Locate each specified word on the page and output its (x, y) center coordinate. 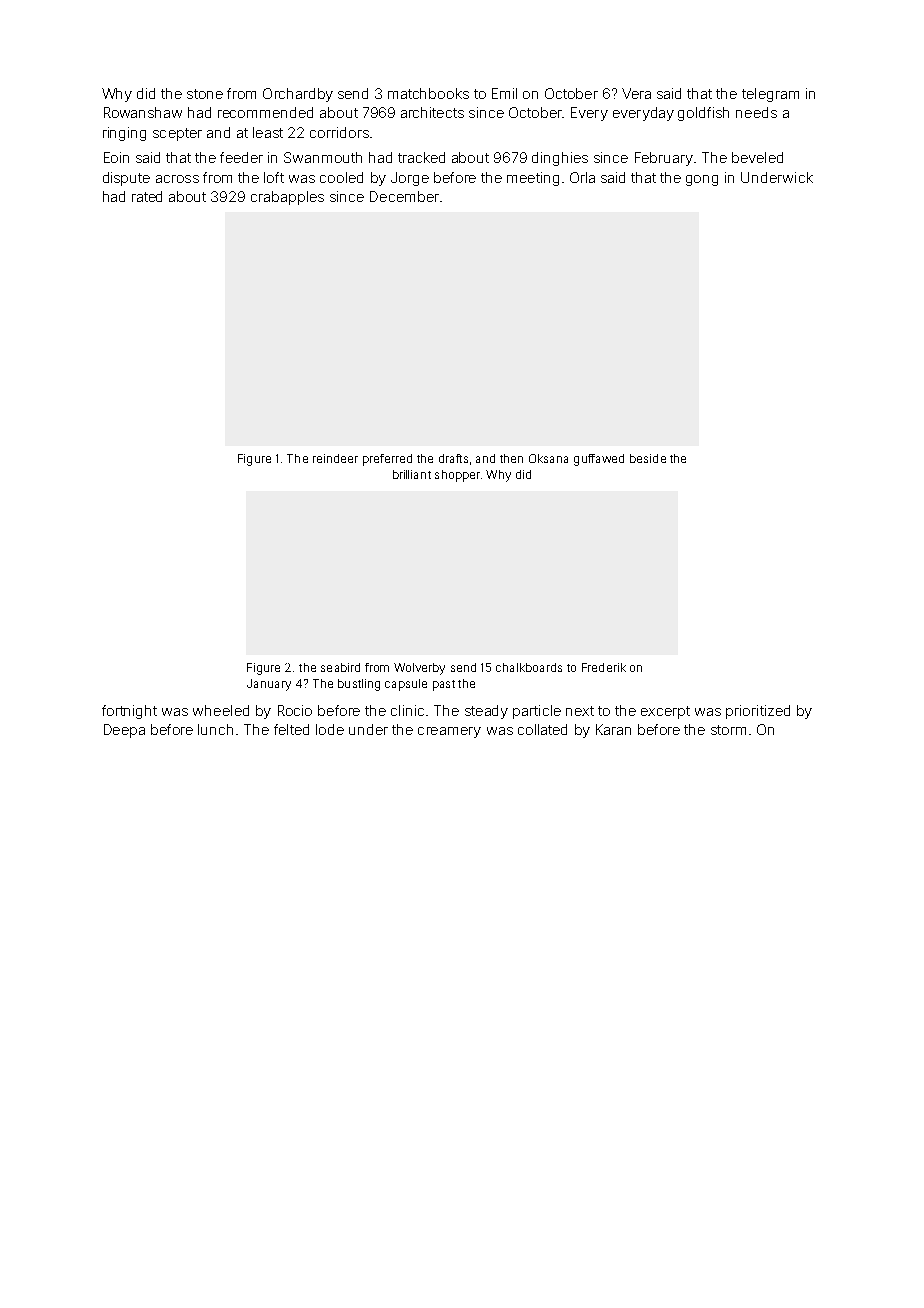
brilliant (412, 474)
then (511, 458)
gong (702, 180)
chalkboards (529, 667)
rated (147, 196)
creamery (449, 732)
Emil (504, 93)
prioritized (758, 712)
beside (648, 458)
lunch (215, 729)
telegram (770, 95)
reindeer (335, 458)
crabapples (287, 198)
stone (205, 94)
